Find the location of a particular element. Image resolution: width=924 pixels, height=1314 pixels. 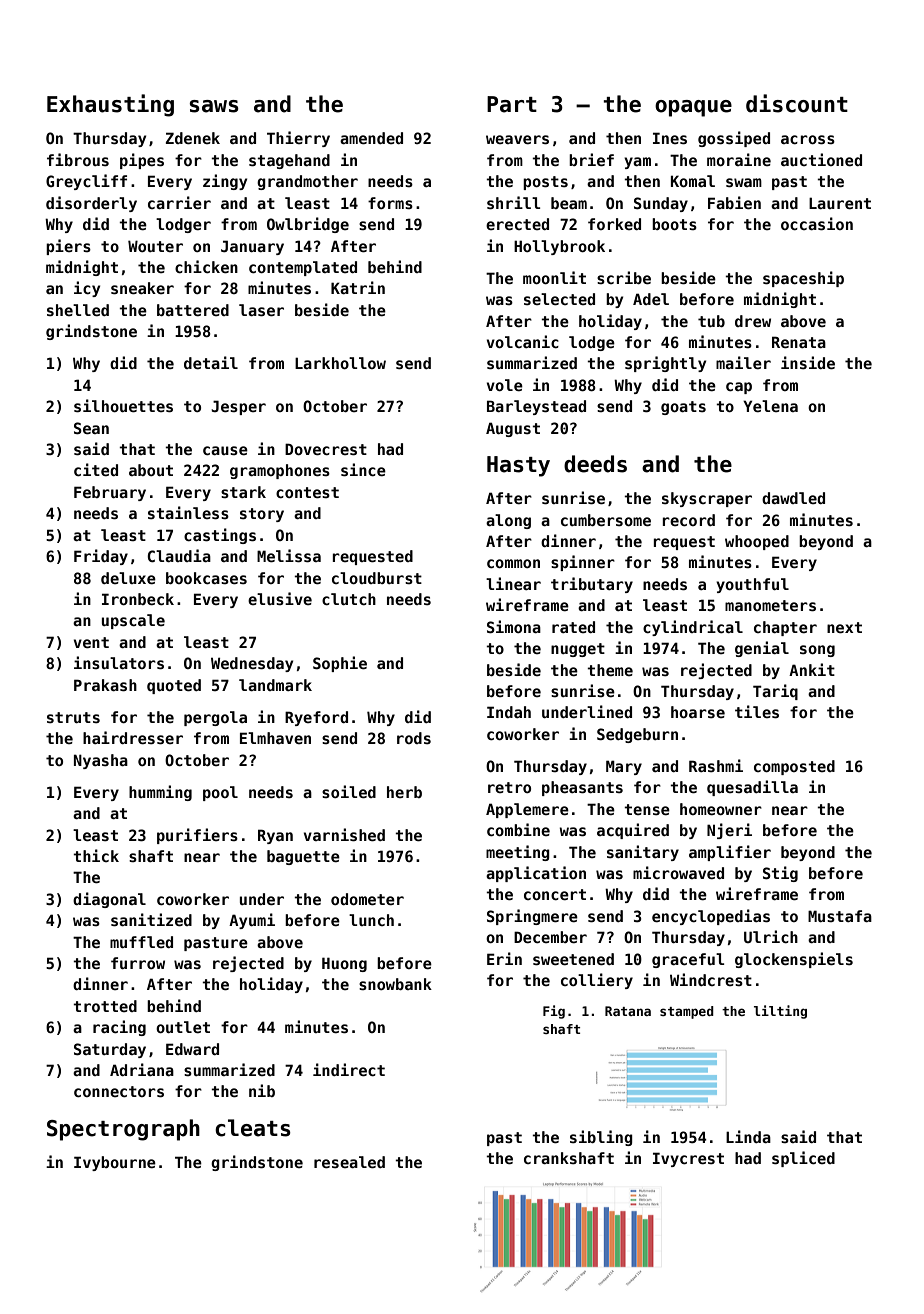

discount is located at coordinates (797, 103).
